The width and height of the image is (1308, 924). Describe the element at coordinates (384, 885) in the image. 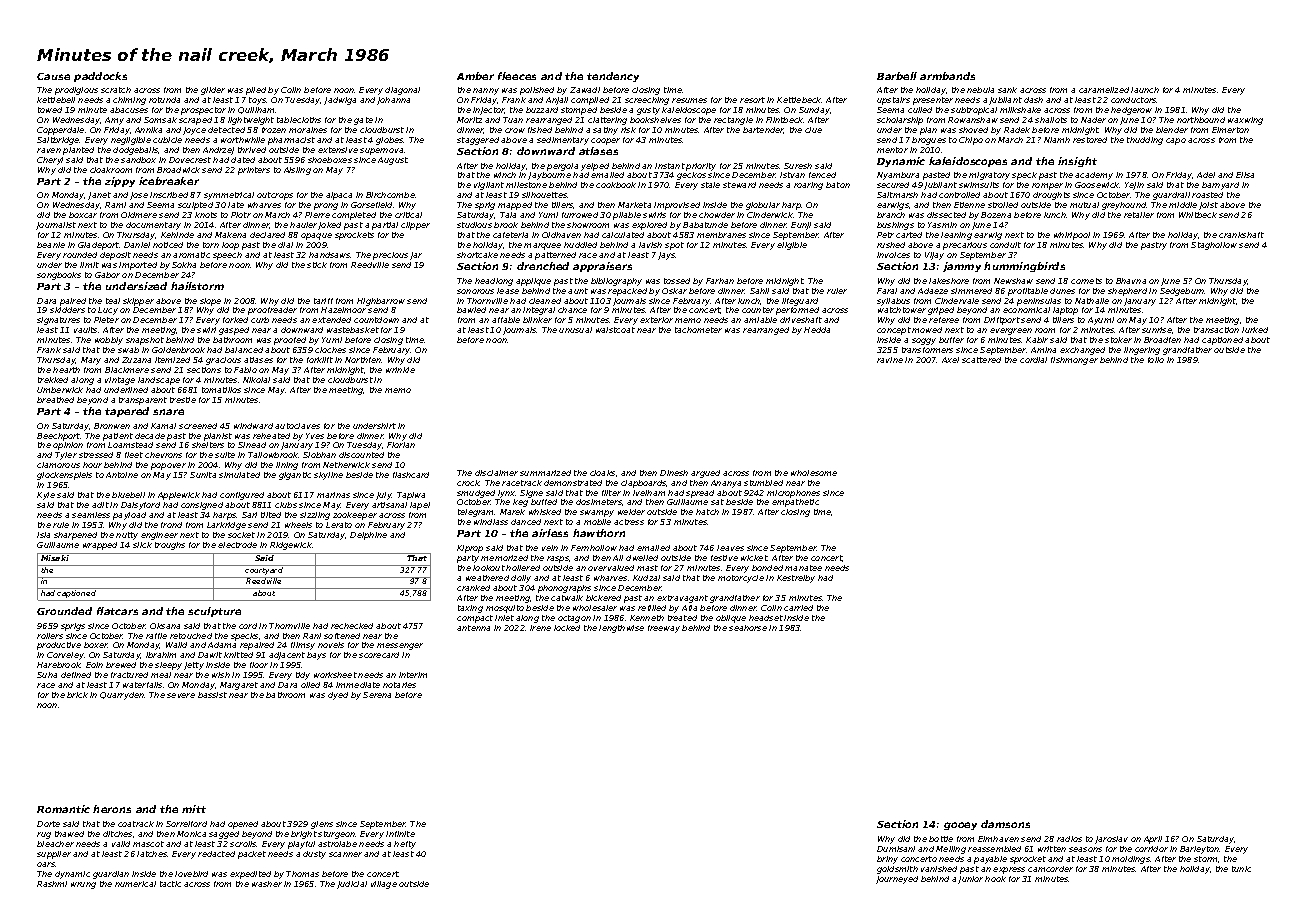

I see `village` at that location.
